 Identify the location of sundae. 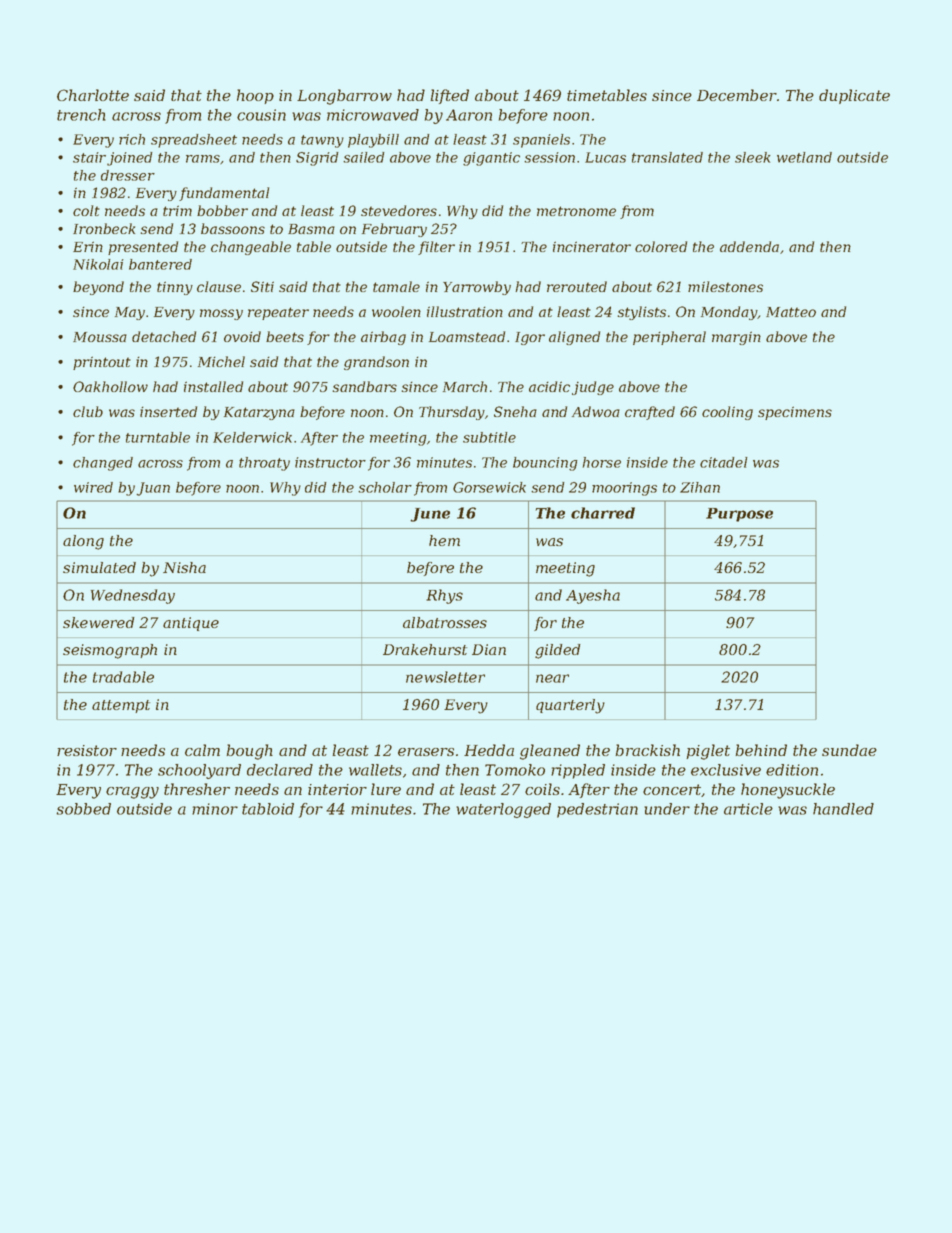
(849, 750).
